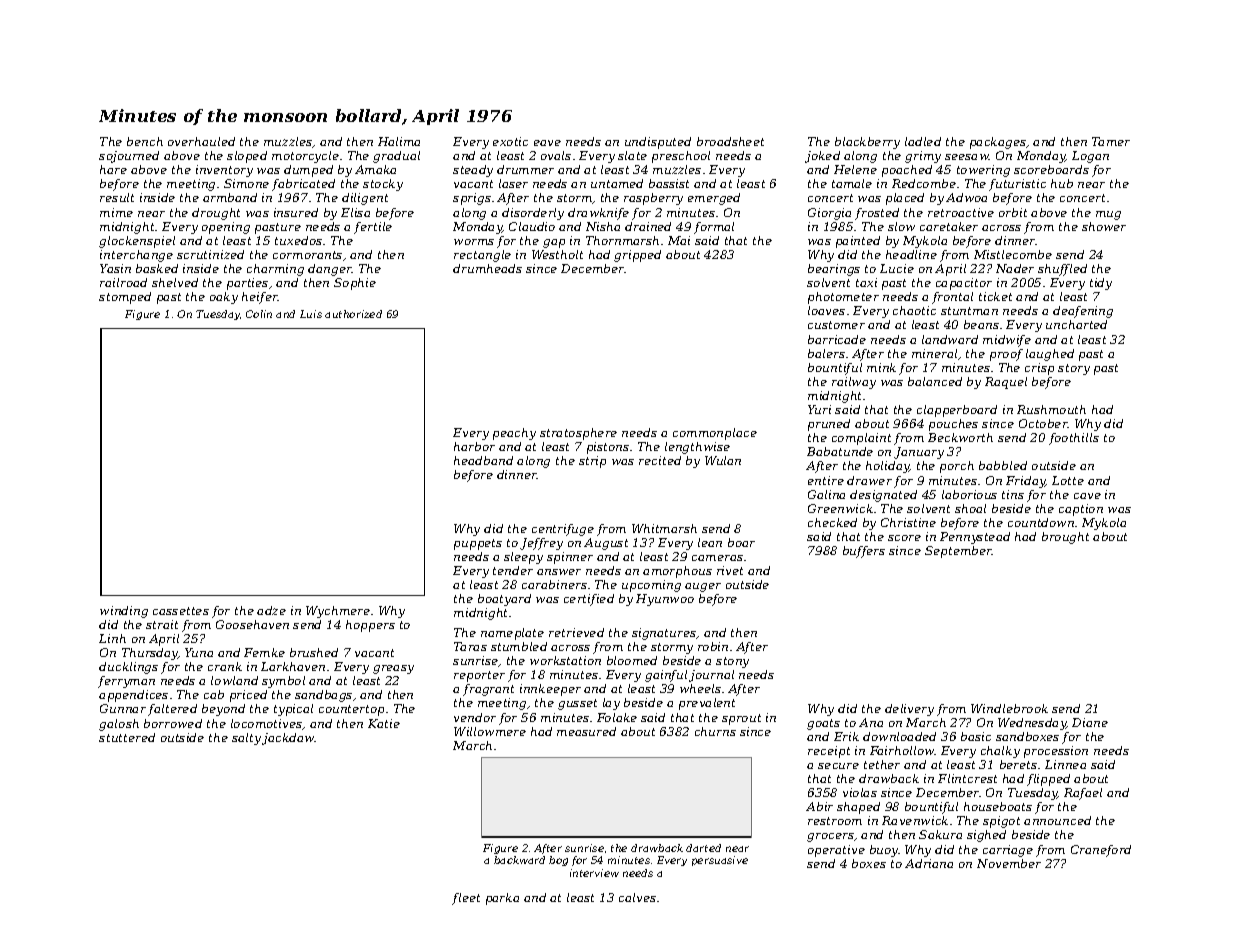 This screenshot has height=952, width=1233. Describe the element at coordinates (519, 860) in the screenshot. I see `backward` at that location.
